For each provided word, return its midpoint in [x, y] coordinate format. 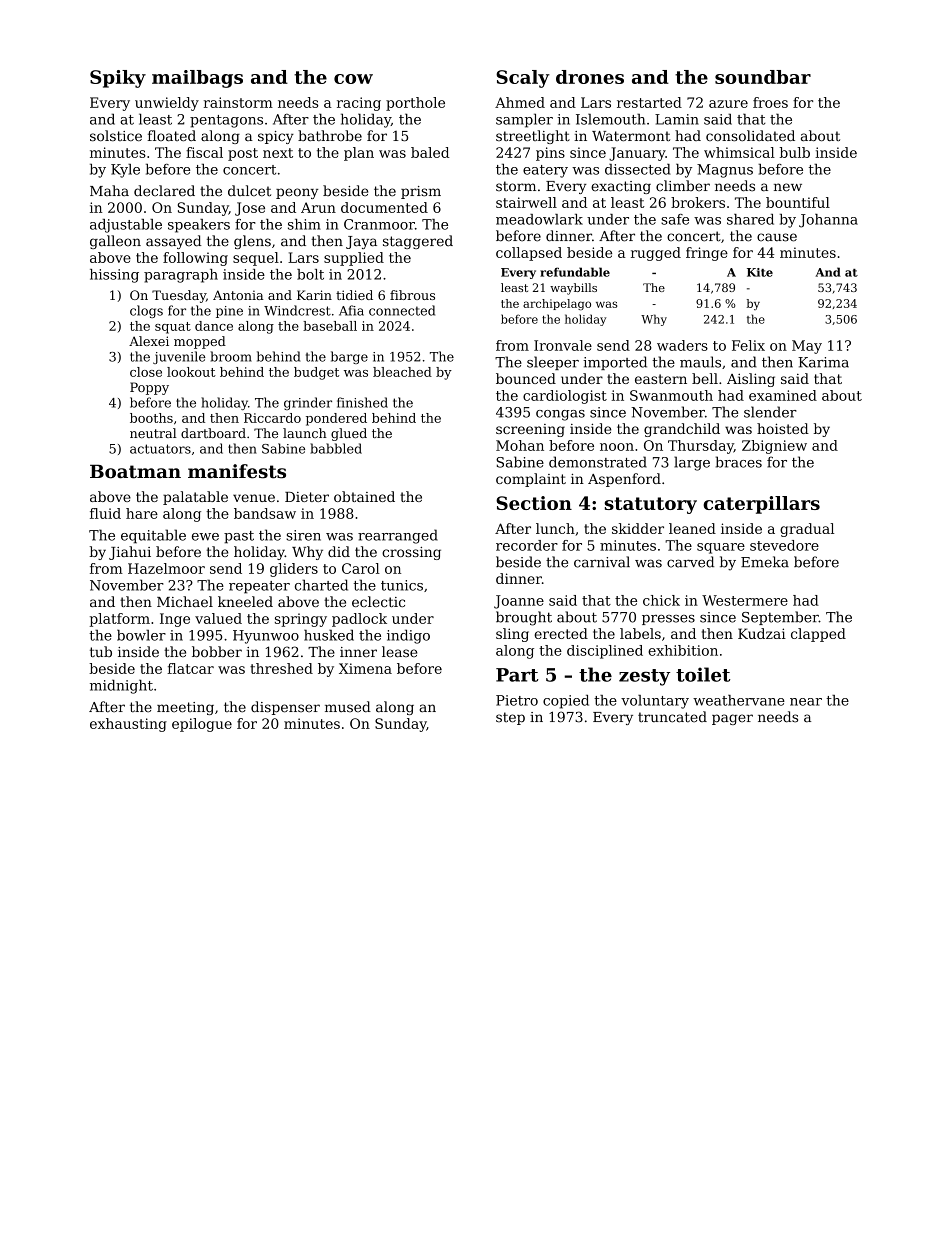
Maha [109, 191]
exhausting [128, 725]
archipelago [557, 304]
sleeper [553, 363]
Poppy [149, 388]
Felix [748, 345]
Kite [760, 272]
